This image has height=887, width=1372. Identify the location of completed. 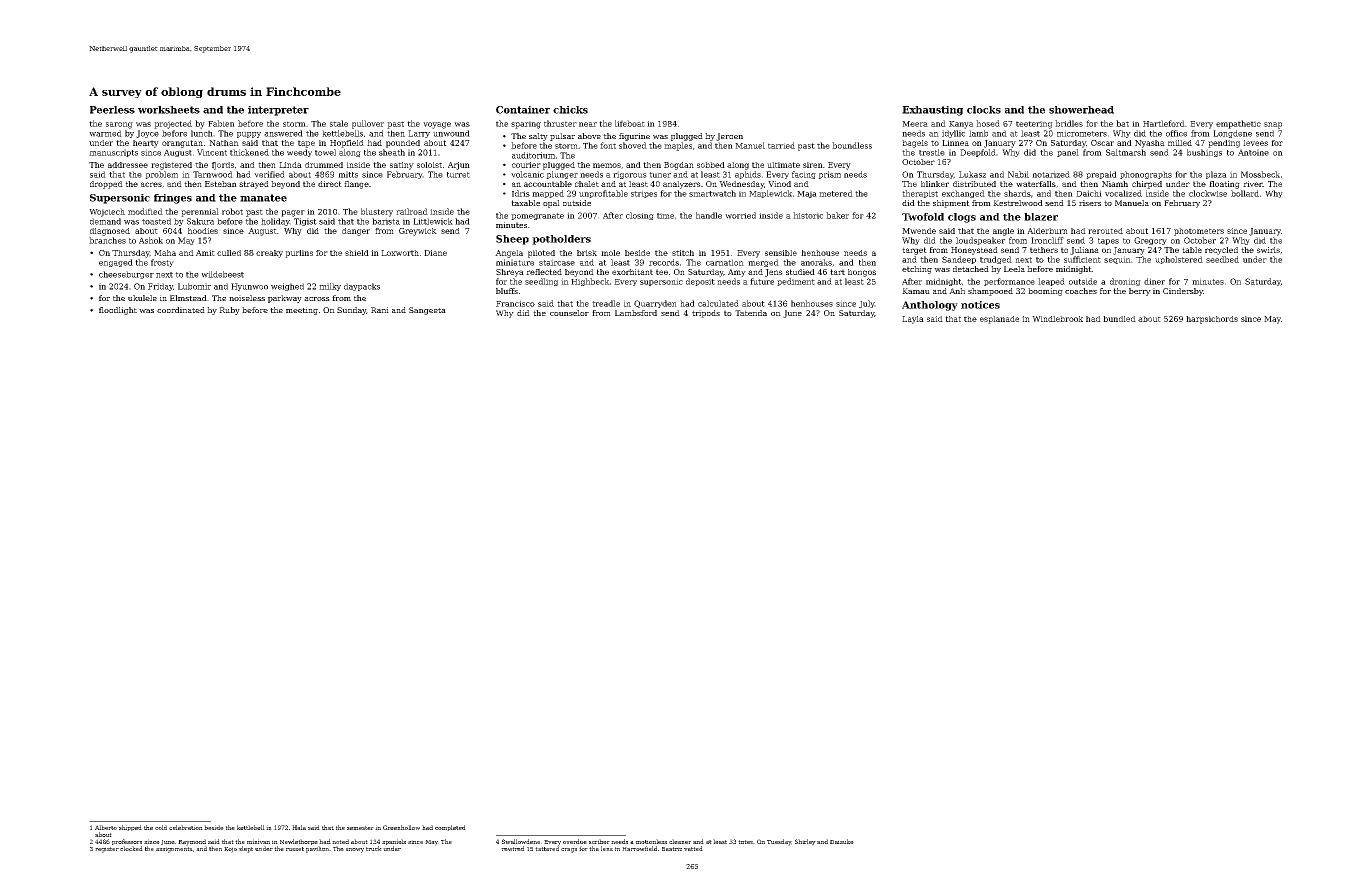
(450, 828).
